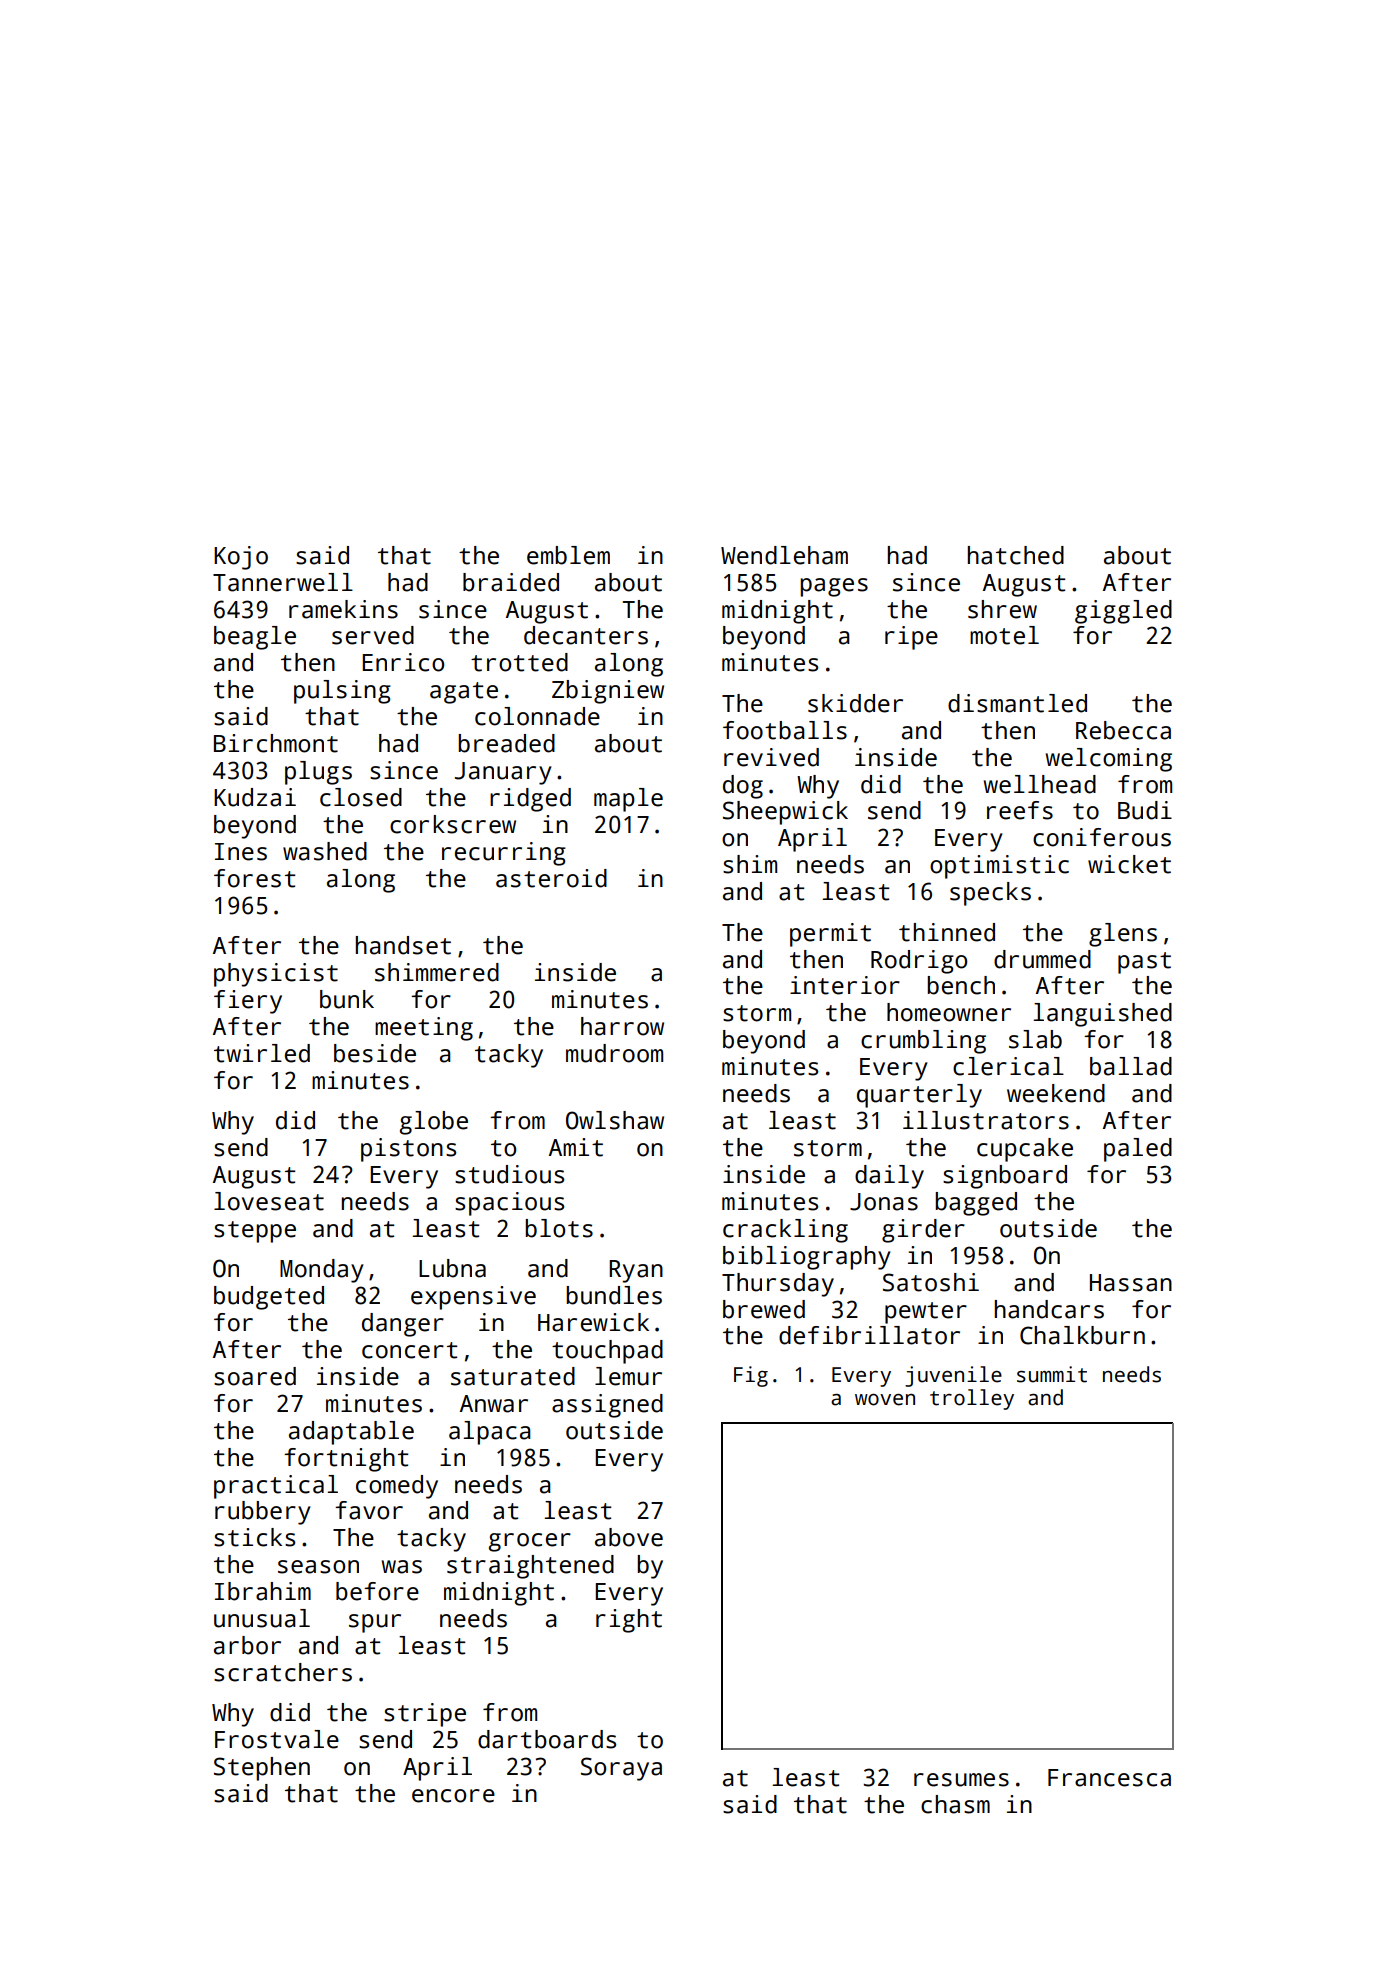 The width and height of the document is (1386, 1969). What do you see at coordinates (241, 558) in the document?
I see `Kojo` at bounding box center [241, 558].
